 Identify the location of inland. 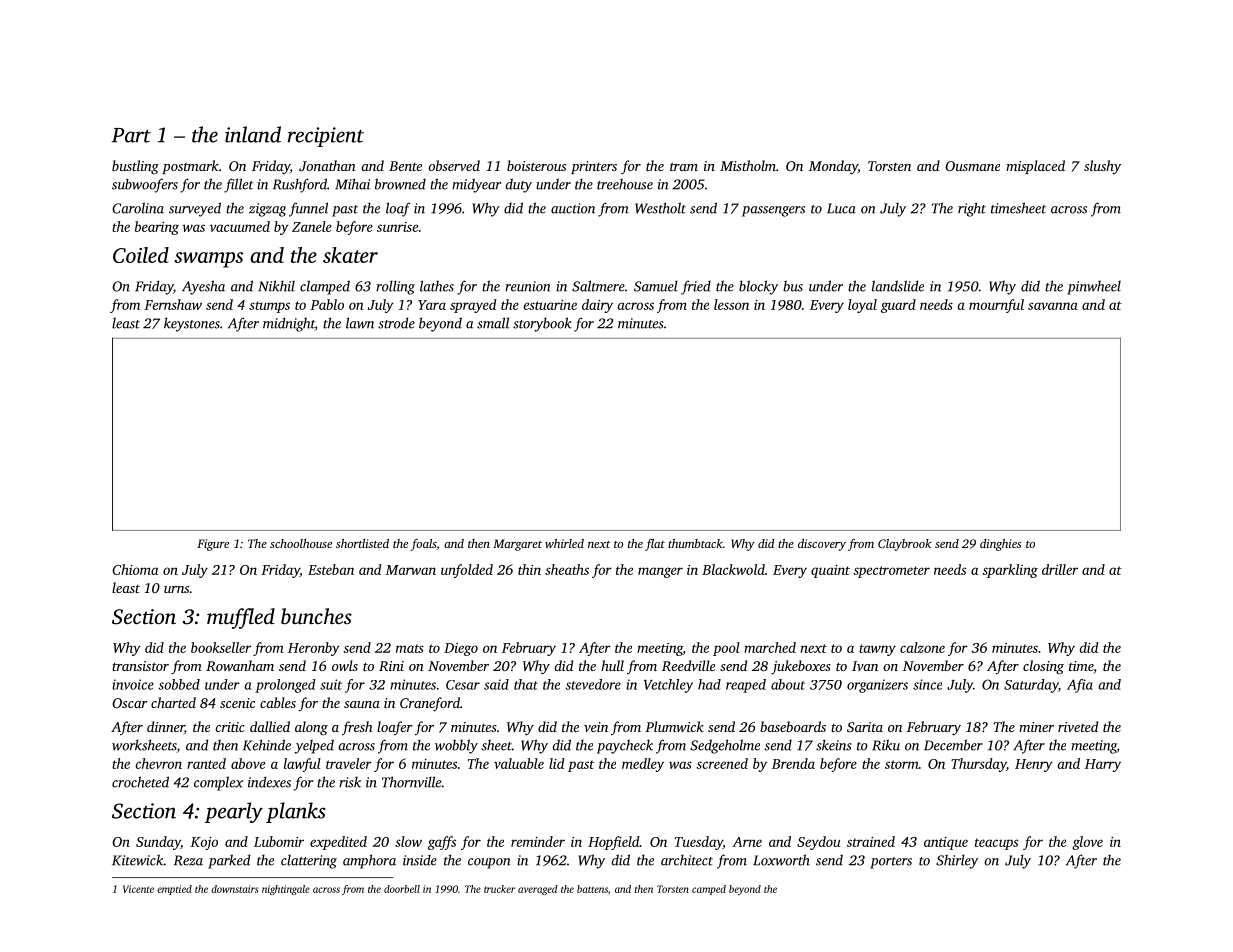
(253, 134).
